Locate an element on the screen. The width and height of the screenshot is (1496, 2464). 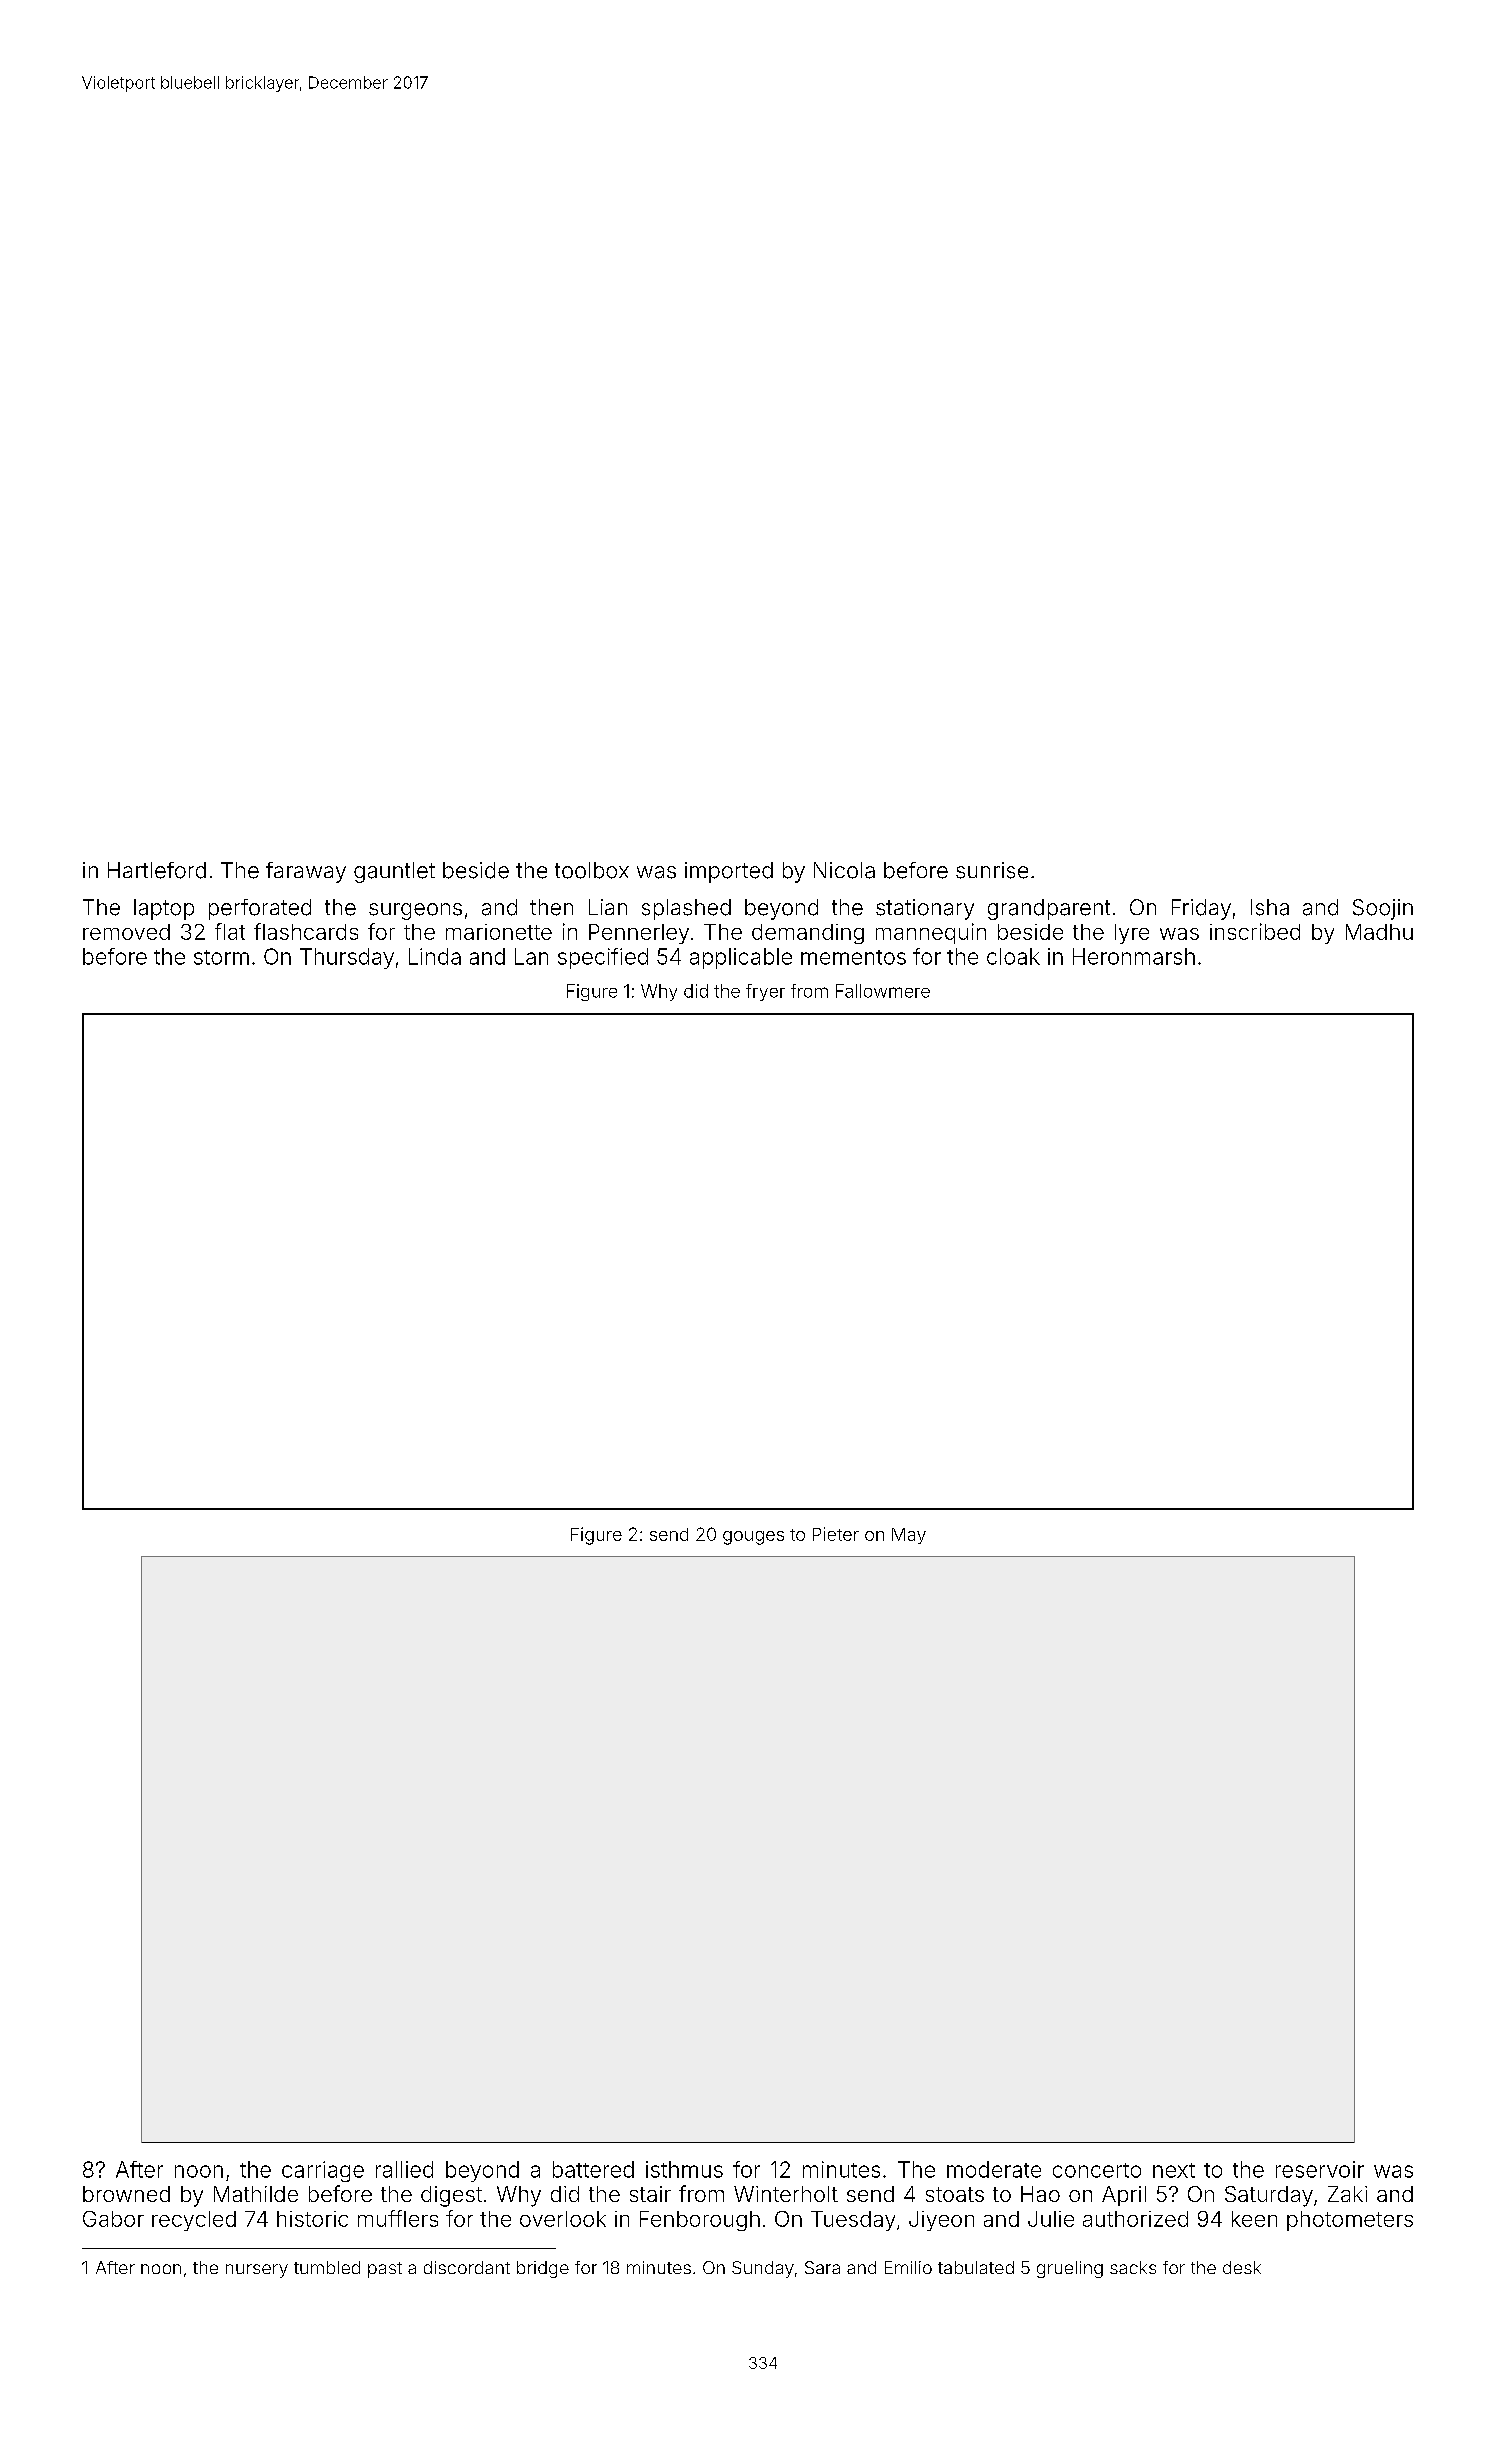
gouges is located at coordinates (753, 1538).
